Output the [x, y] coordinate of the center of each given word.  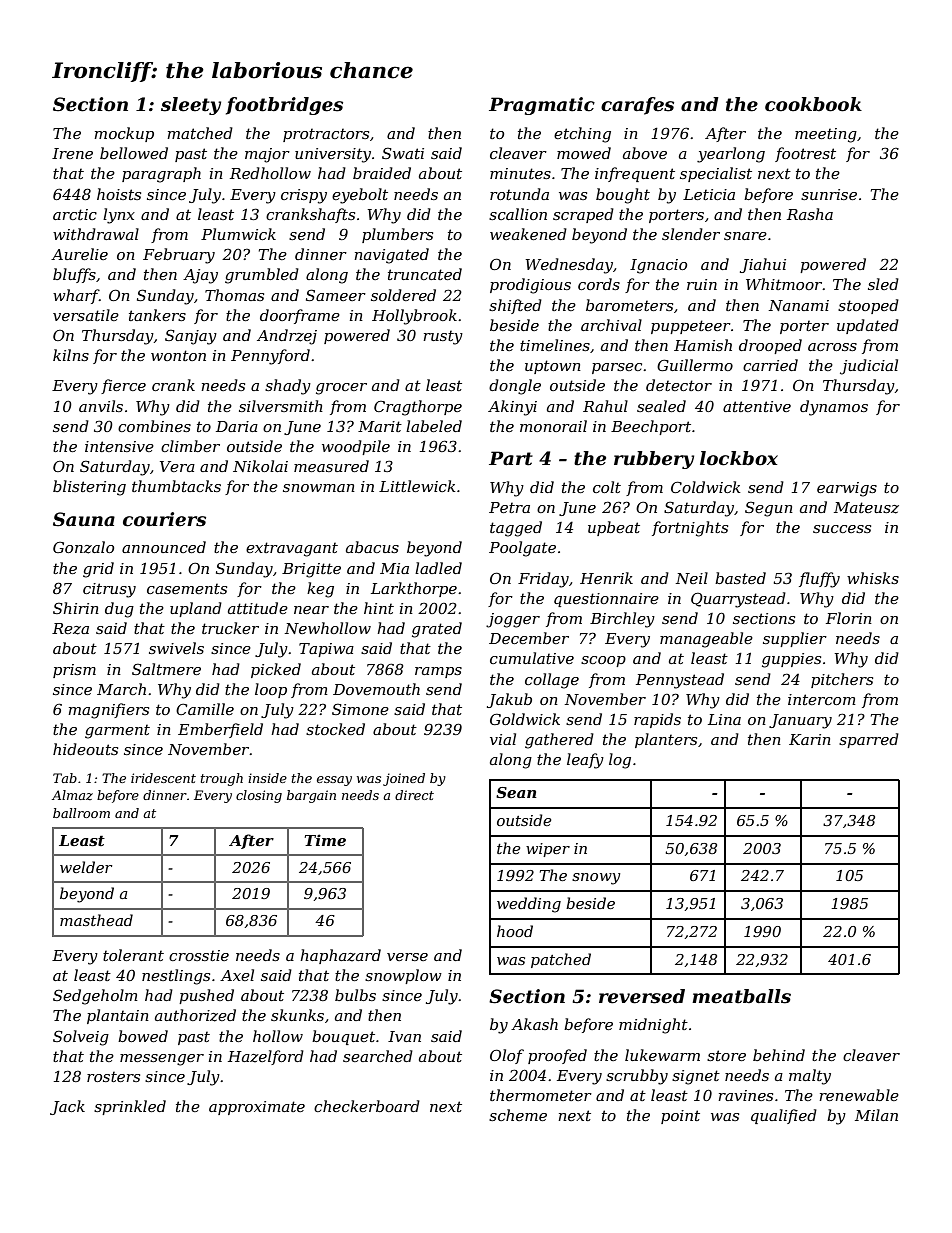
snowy [596, 879]
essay [334, 781]
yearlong [731, 155]
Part [511, 458]
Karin [810, 739]
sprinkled [130, 1107]
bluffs [74, 275]
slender [691, 234]
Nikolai [260, 466]
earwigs [847, 489]
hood [515, 931]
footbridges [284, 106]
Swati [403, 153]
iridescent [163, 778]
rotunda [519, 194]
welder [86, 867]
